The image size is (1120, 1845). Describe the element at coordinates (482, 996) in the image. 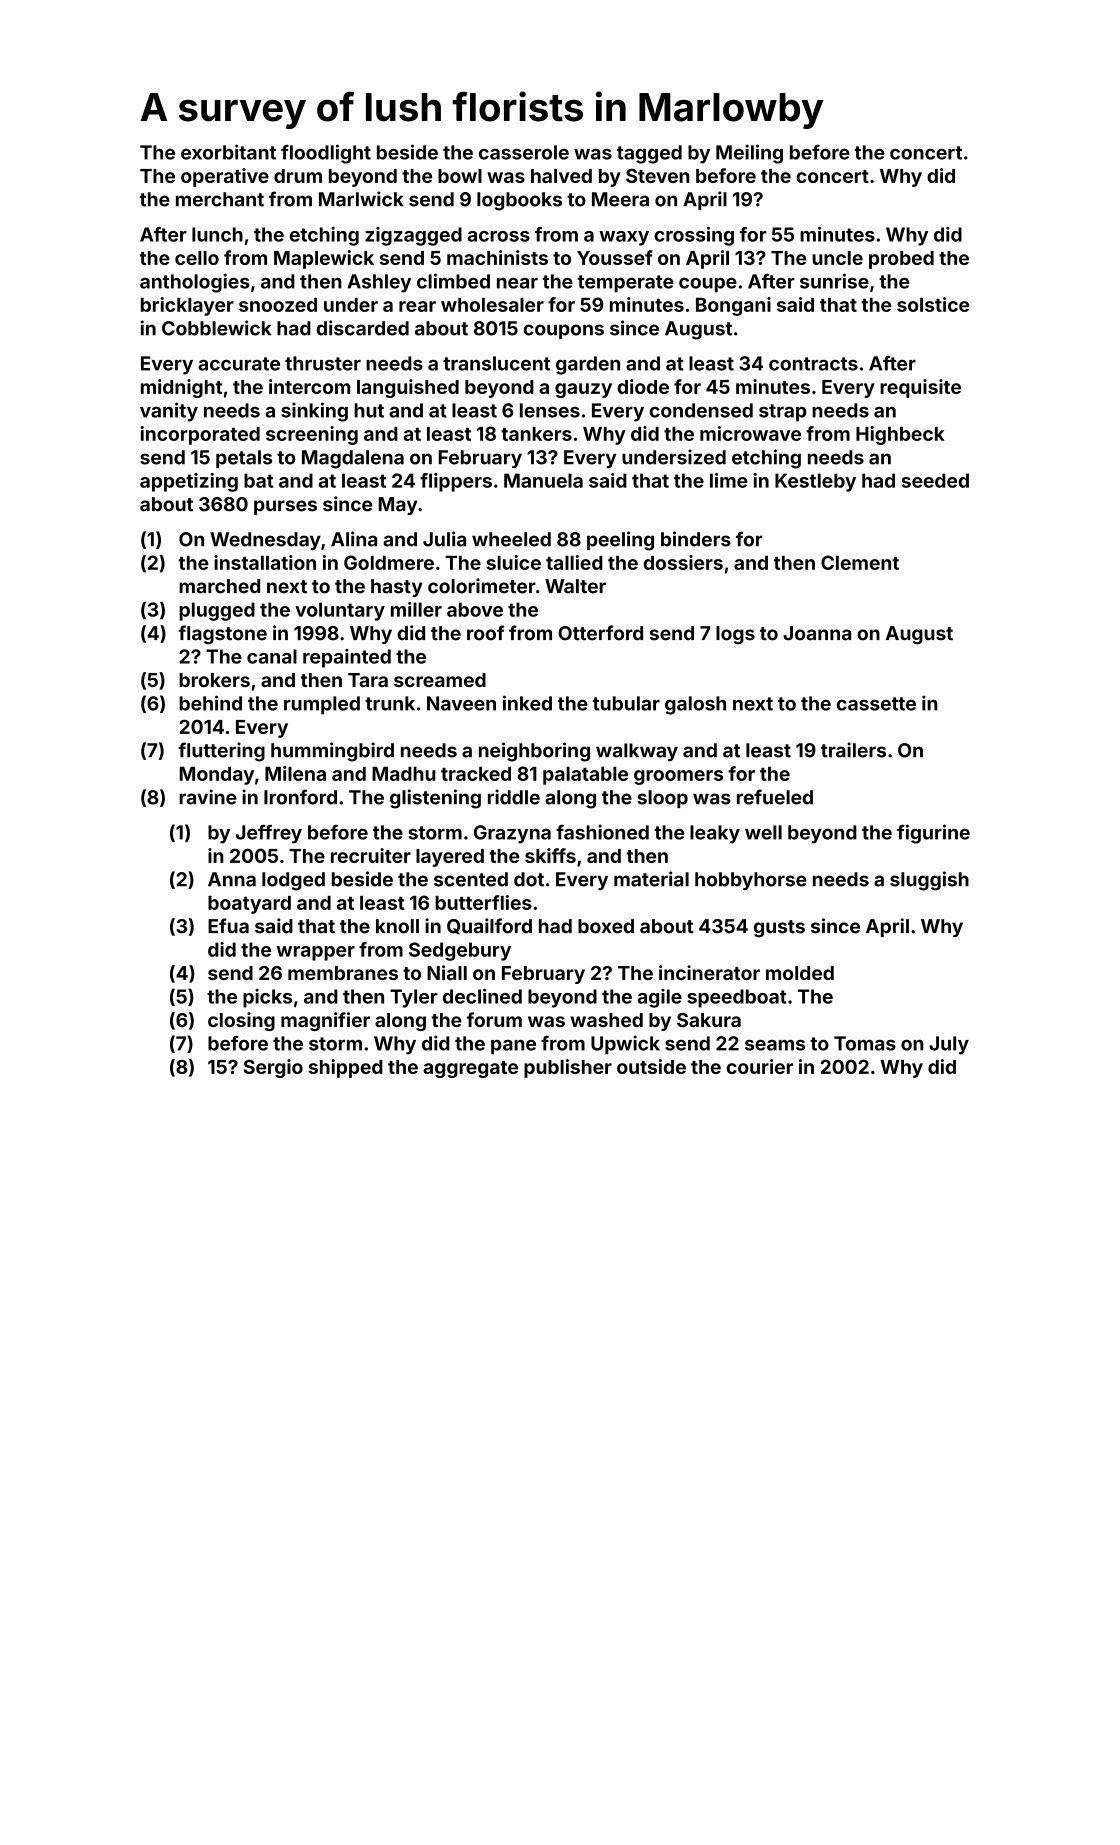

I see `declined` at that location.
